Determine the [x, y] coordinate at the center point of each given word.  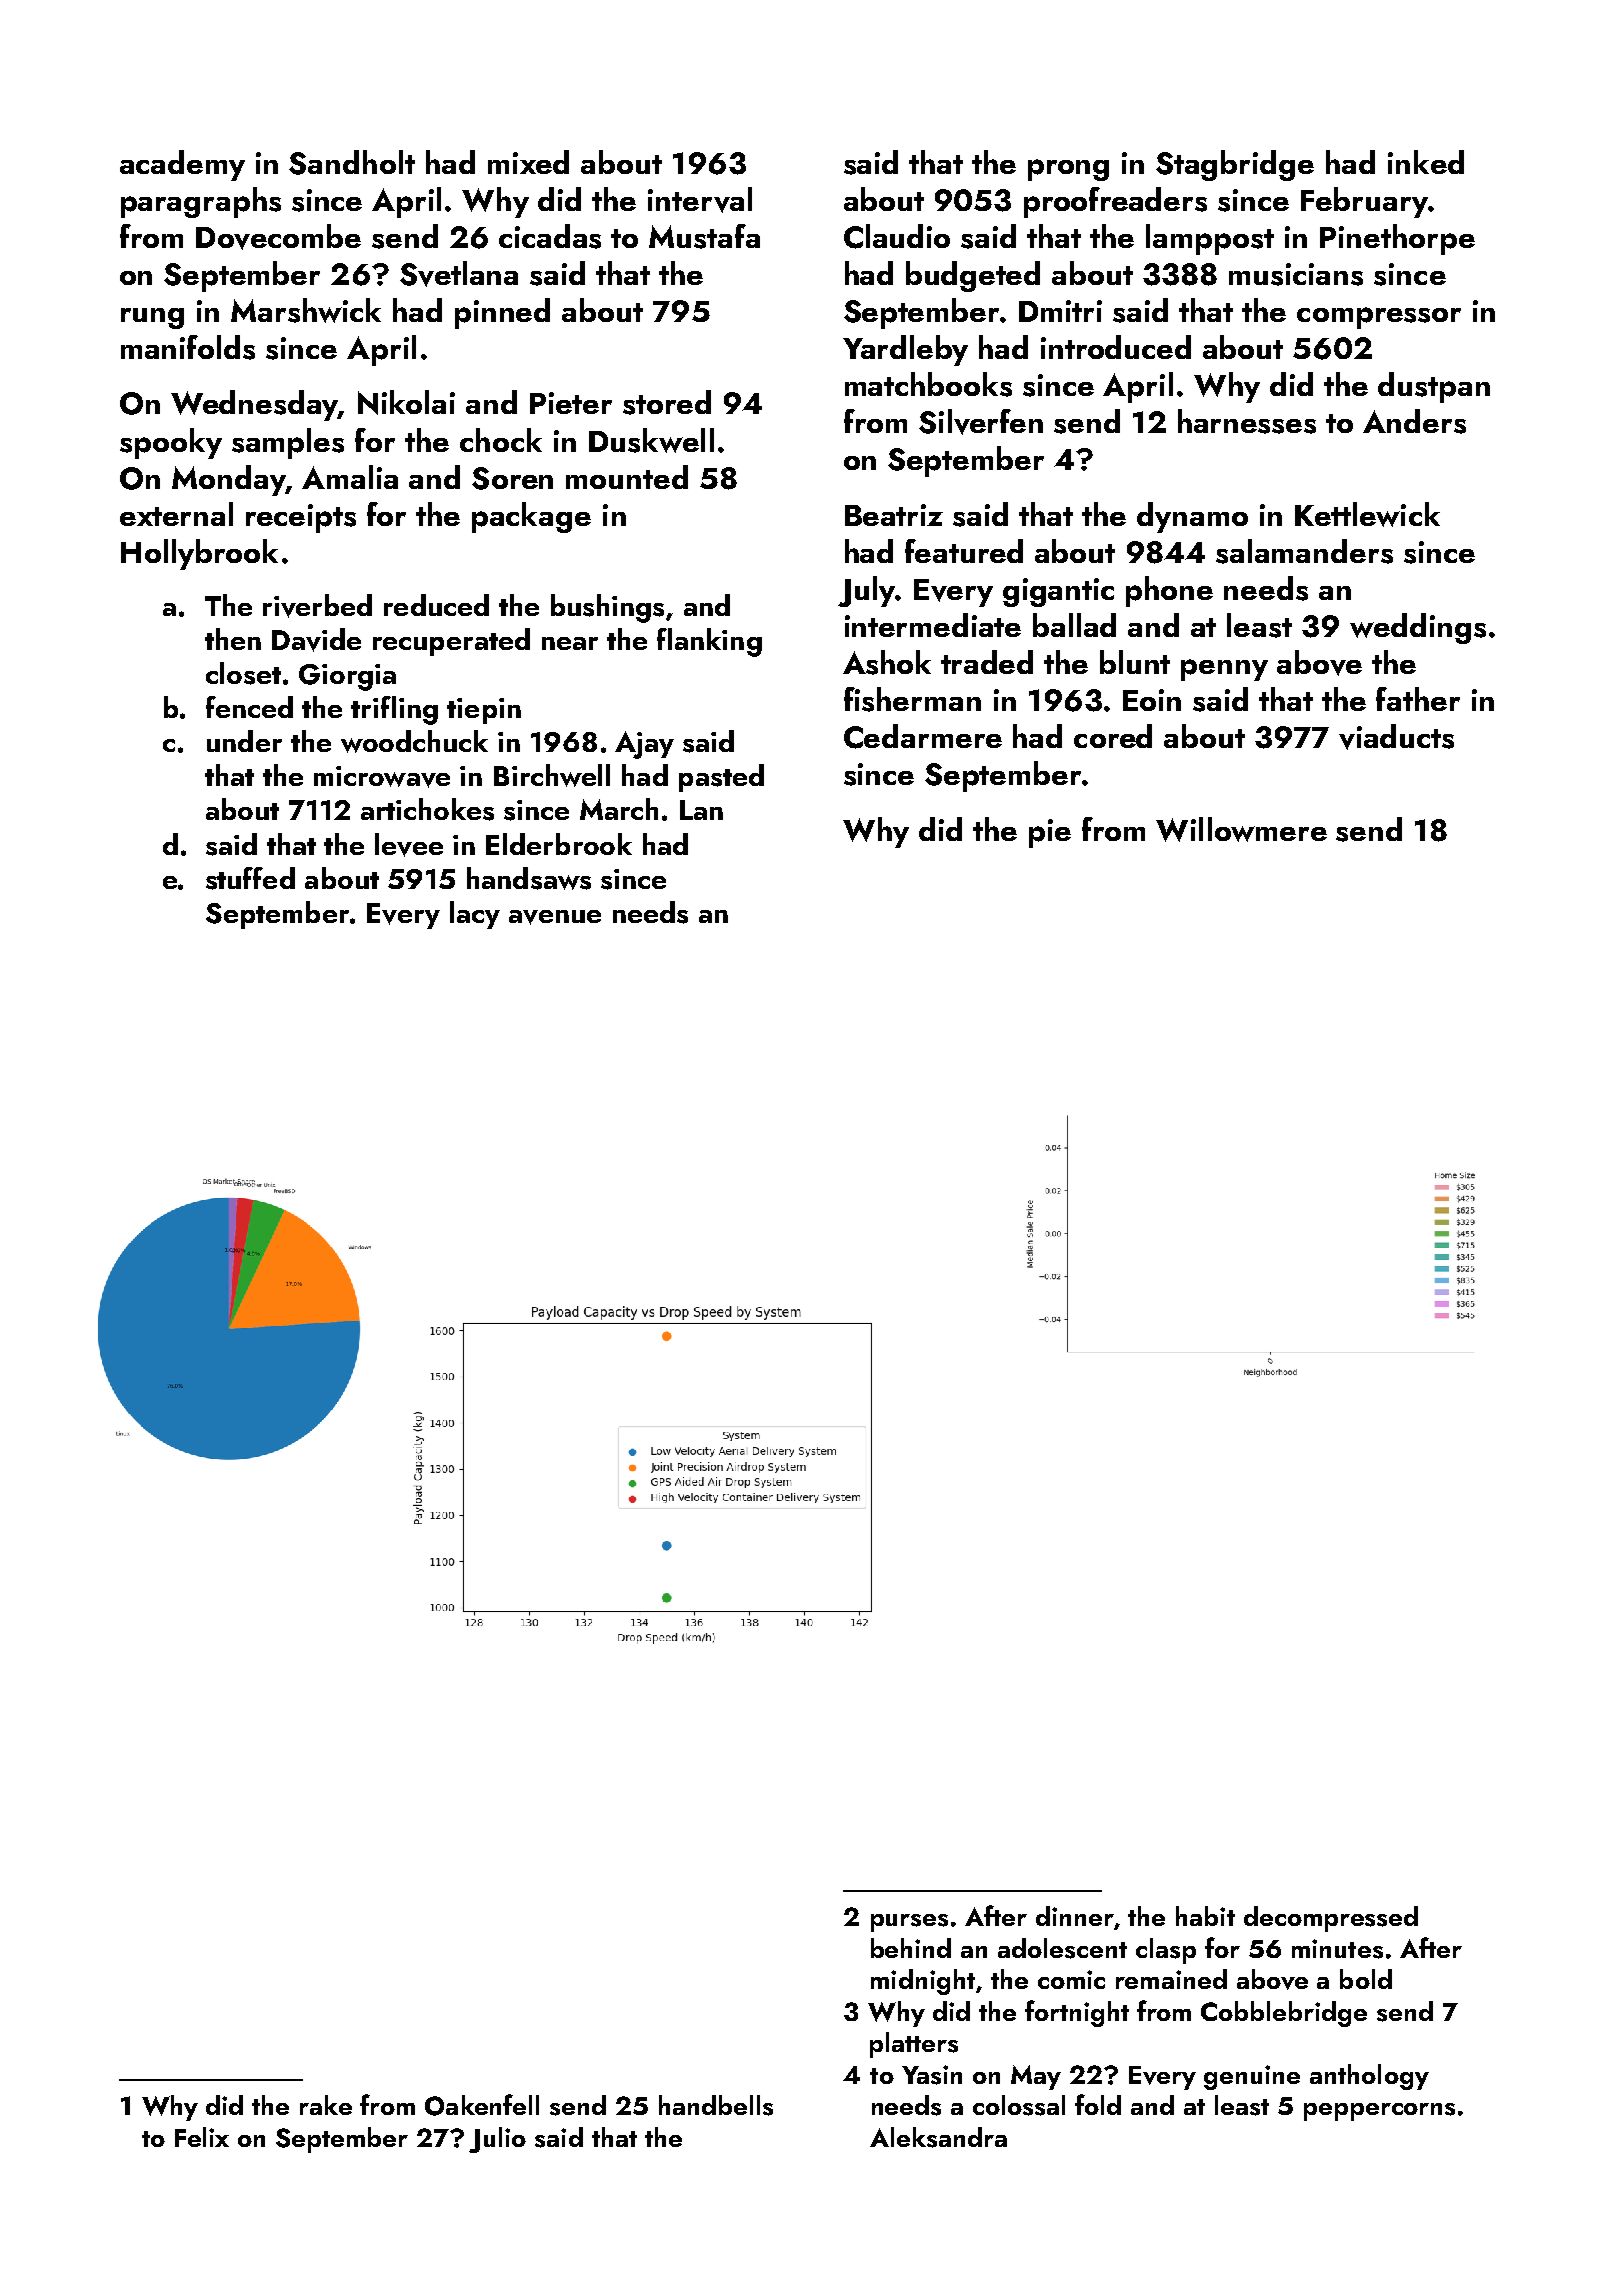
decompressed [1331, 1919]
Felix [202, 2137]
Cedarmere [923, 736]
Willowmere [1241, 829]
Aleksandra [938, 2137]
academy [182, 165]
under [244, 741]
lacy [475, 915]
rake [326, 2105]
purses [909, 1923]
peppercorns [1379, 2112]
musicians [1296, 274]
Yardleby [905, 350]
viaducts [1396, 737]
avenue [555, 917]
